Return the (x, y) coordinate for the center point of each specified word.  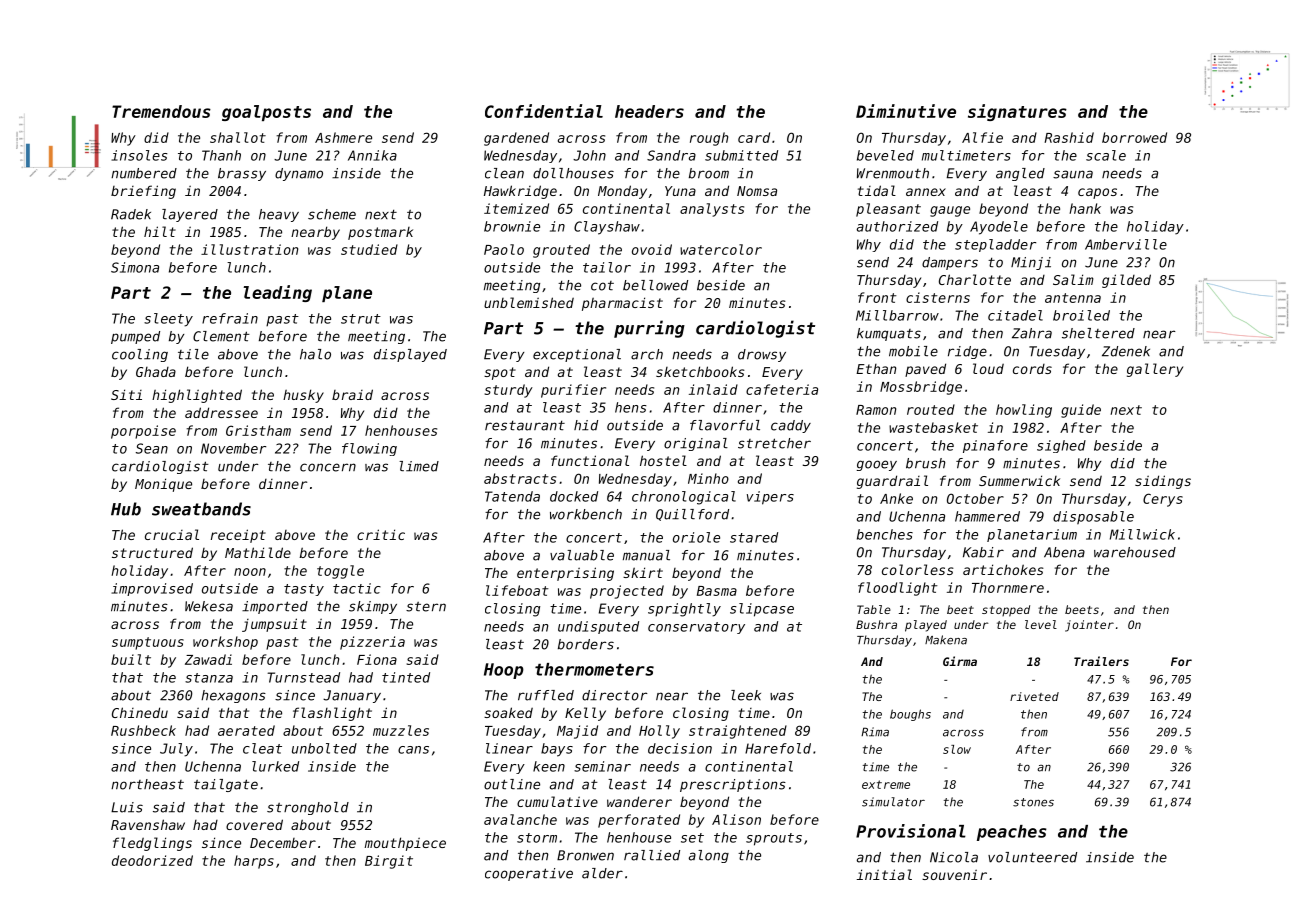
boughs (910, 715)
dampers (950, 263)
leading (278, 293)
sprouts (774, 839)
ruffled (546, 695)
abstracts (520, 478)
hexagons (233, 696)
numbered (144, 173)
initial (884, 874)
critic (381, 534)
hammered (987, 516)
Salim (1073, 279)
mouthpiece (405, 844)
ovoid (652, 249)
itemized (516, 208)
